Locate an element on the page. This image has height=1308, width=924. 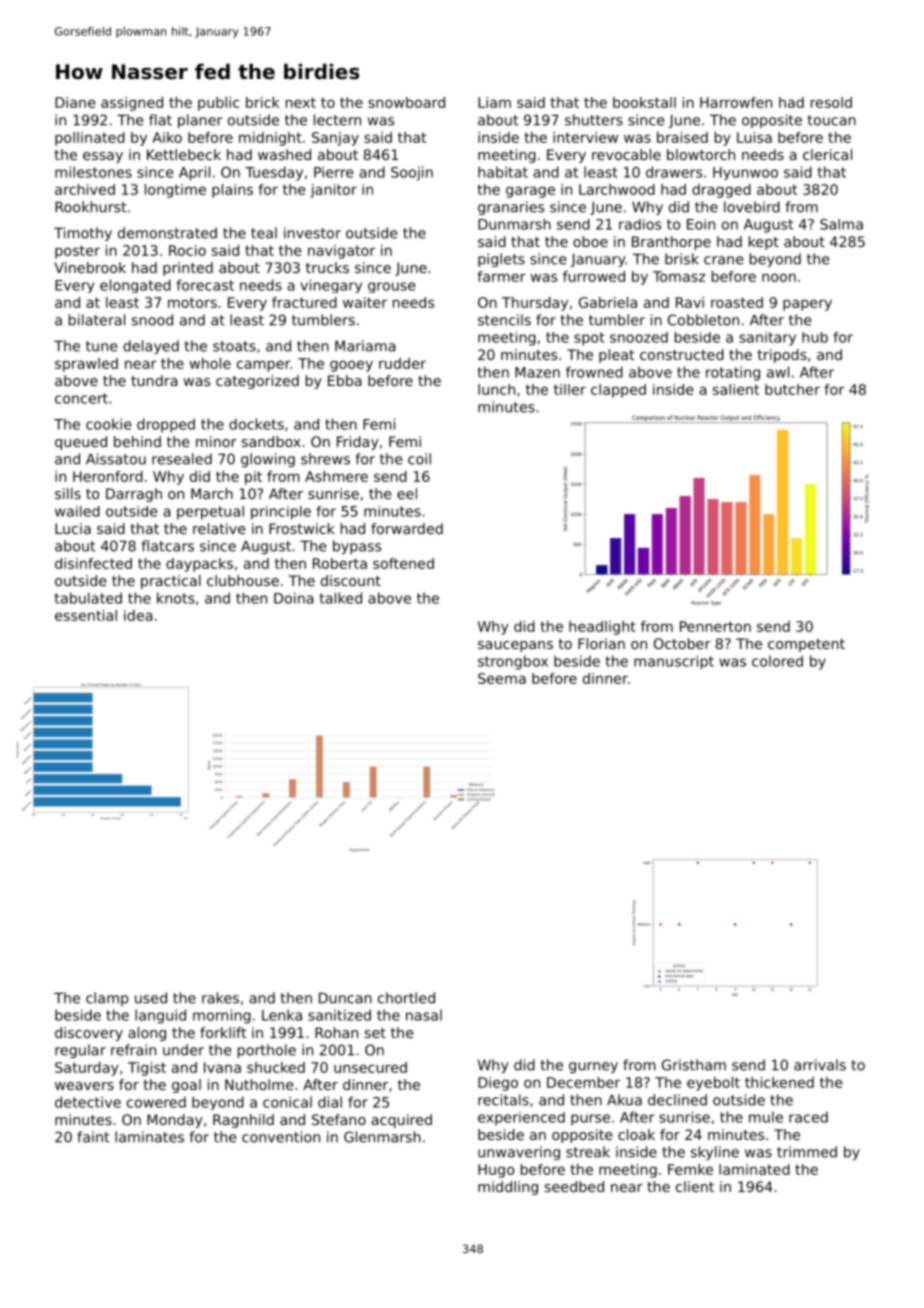
Liam is located at coordinates (494, 102).
